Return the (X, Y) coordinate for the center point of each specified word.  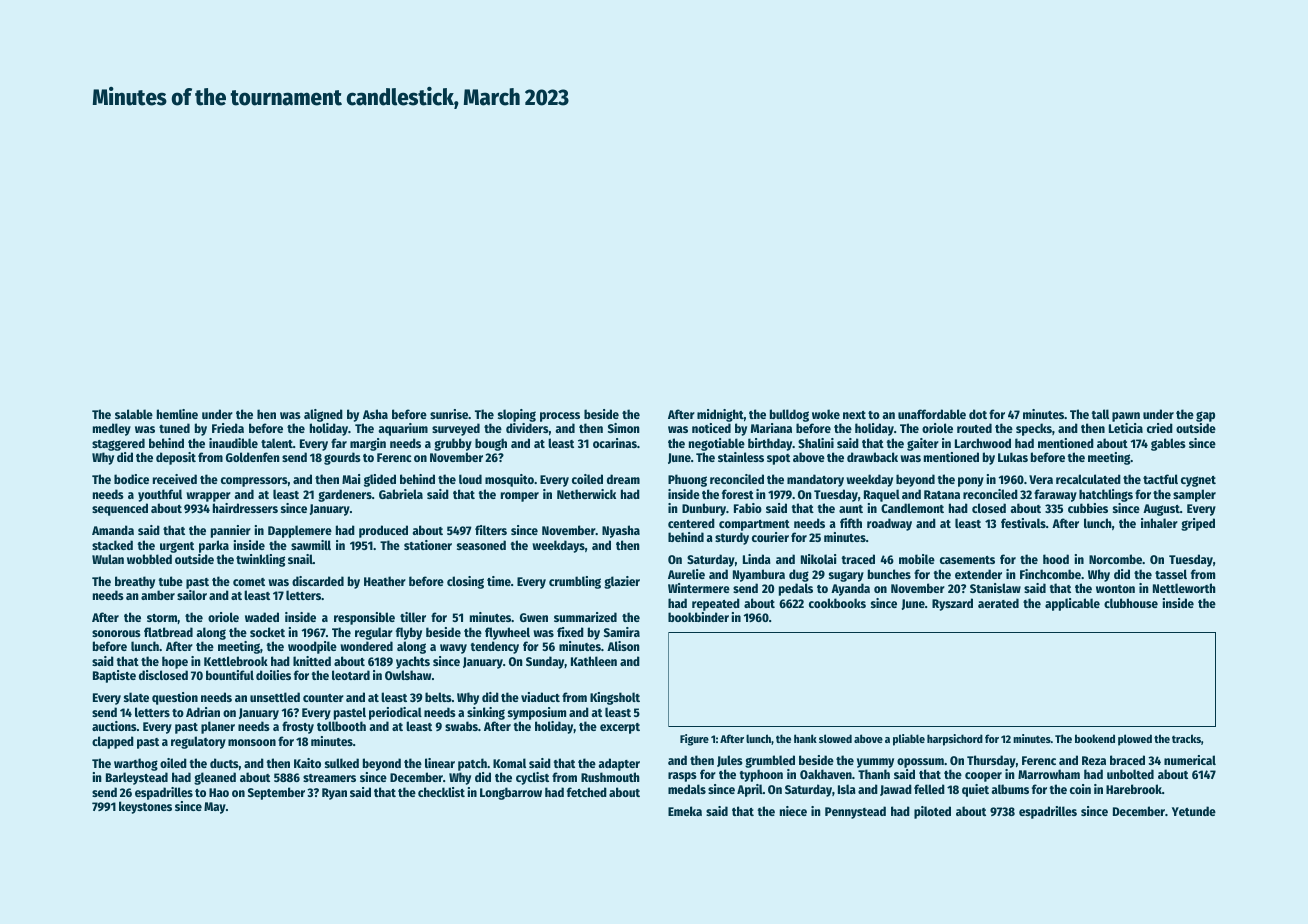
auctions (114, 726)
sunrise (449, 414)
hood (1056, 559)
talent (277, 443)
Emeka (685, 811)
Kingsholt (615, 698)
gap (1205, 416)
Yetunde (1194, 811)
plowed (1135, 740)
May (215, 808)
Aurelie (686, 574)
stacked (112, 545)
